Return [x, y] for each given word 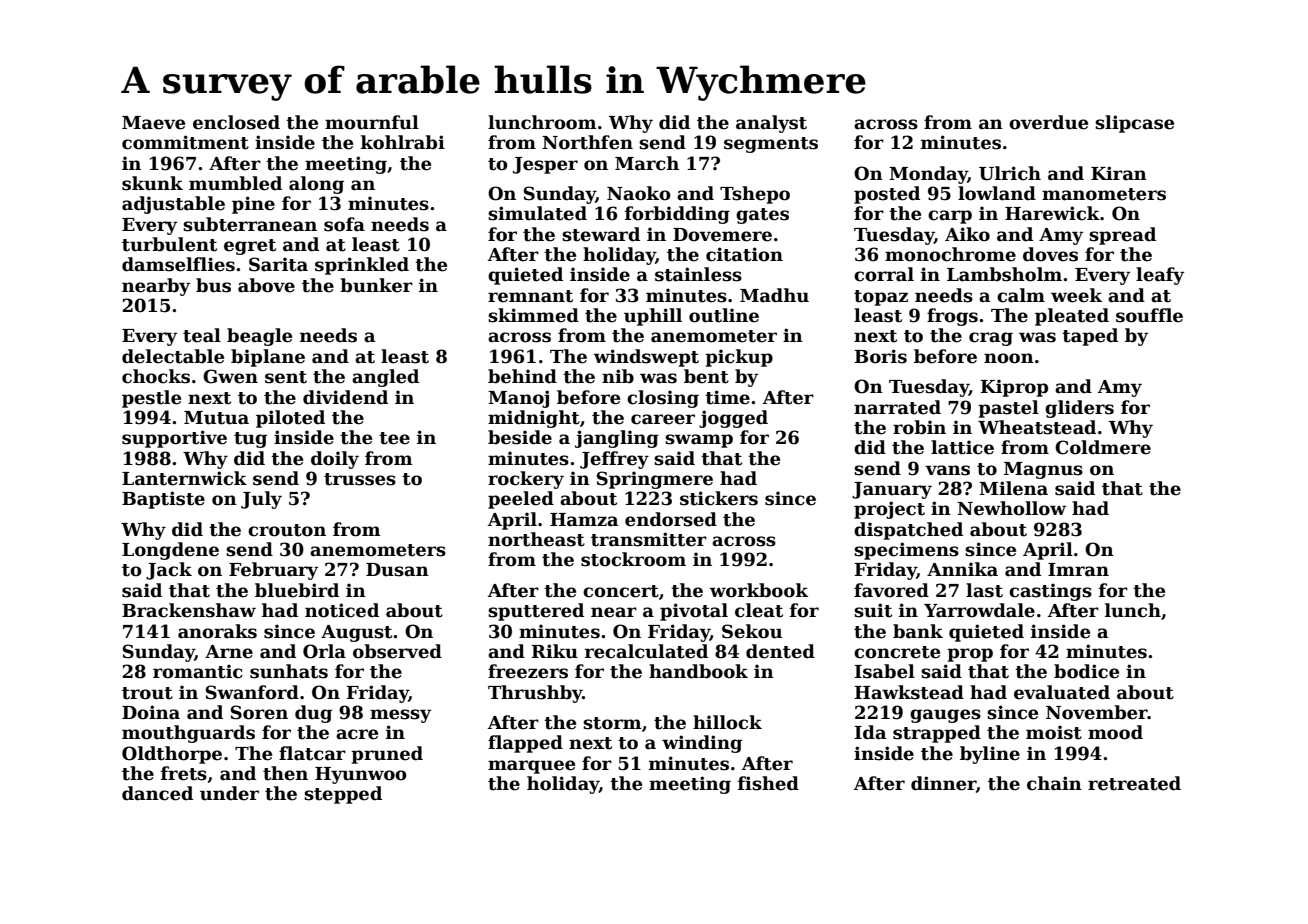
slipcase [1134, 124]
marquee [531, 767]
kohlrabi [403, 142]
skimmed [533, 315]
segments [771, 145]
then [285, 773]
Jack [169, 571]
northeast [536, 539]
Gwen [230, 376]
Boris [880, 356]
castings [1050, 592]
